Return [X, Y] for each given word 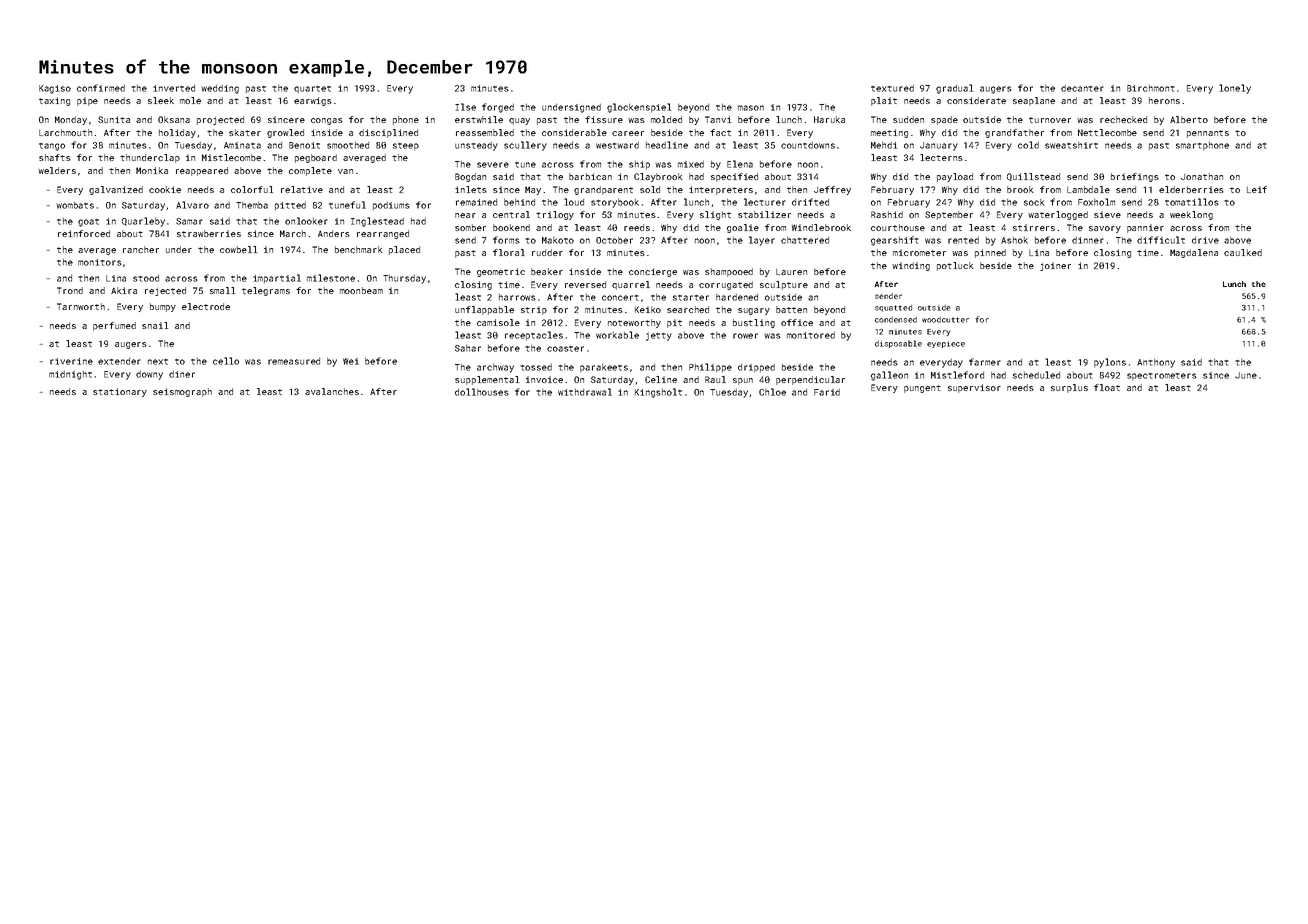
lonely [1235, 89]
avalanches [332, 391]
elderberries [1191, 189]
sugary [754, 311]
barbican [590, 176]
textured [892, 88]
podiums [391, 206]
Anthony [1156, 363]
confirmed [101, 88]
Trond [70, 290]
